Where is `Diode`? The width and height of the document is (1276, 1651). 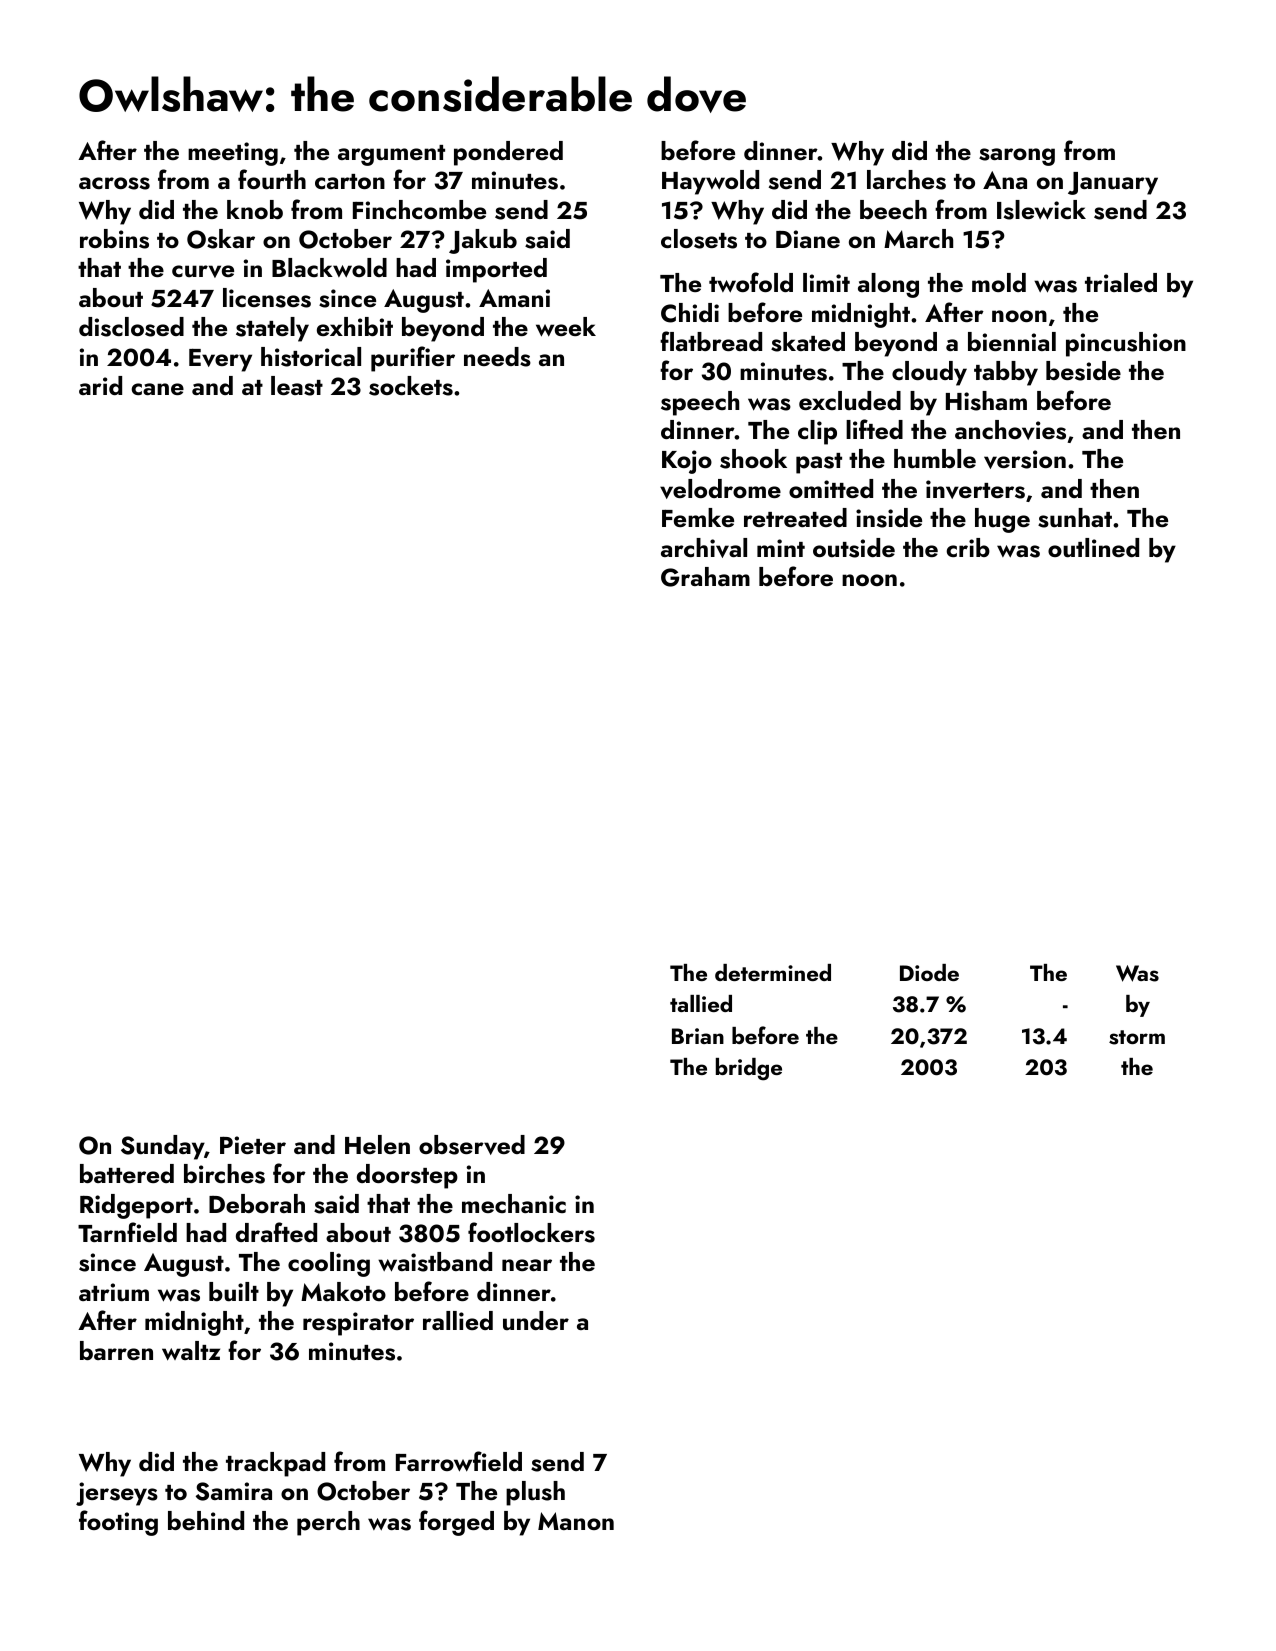 Diode is located at coordinates (929, 972).
